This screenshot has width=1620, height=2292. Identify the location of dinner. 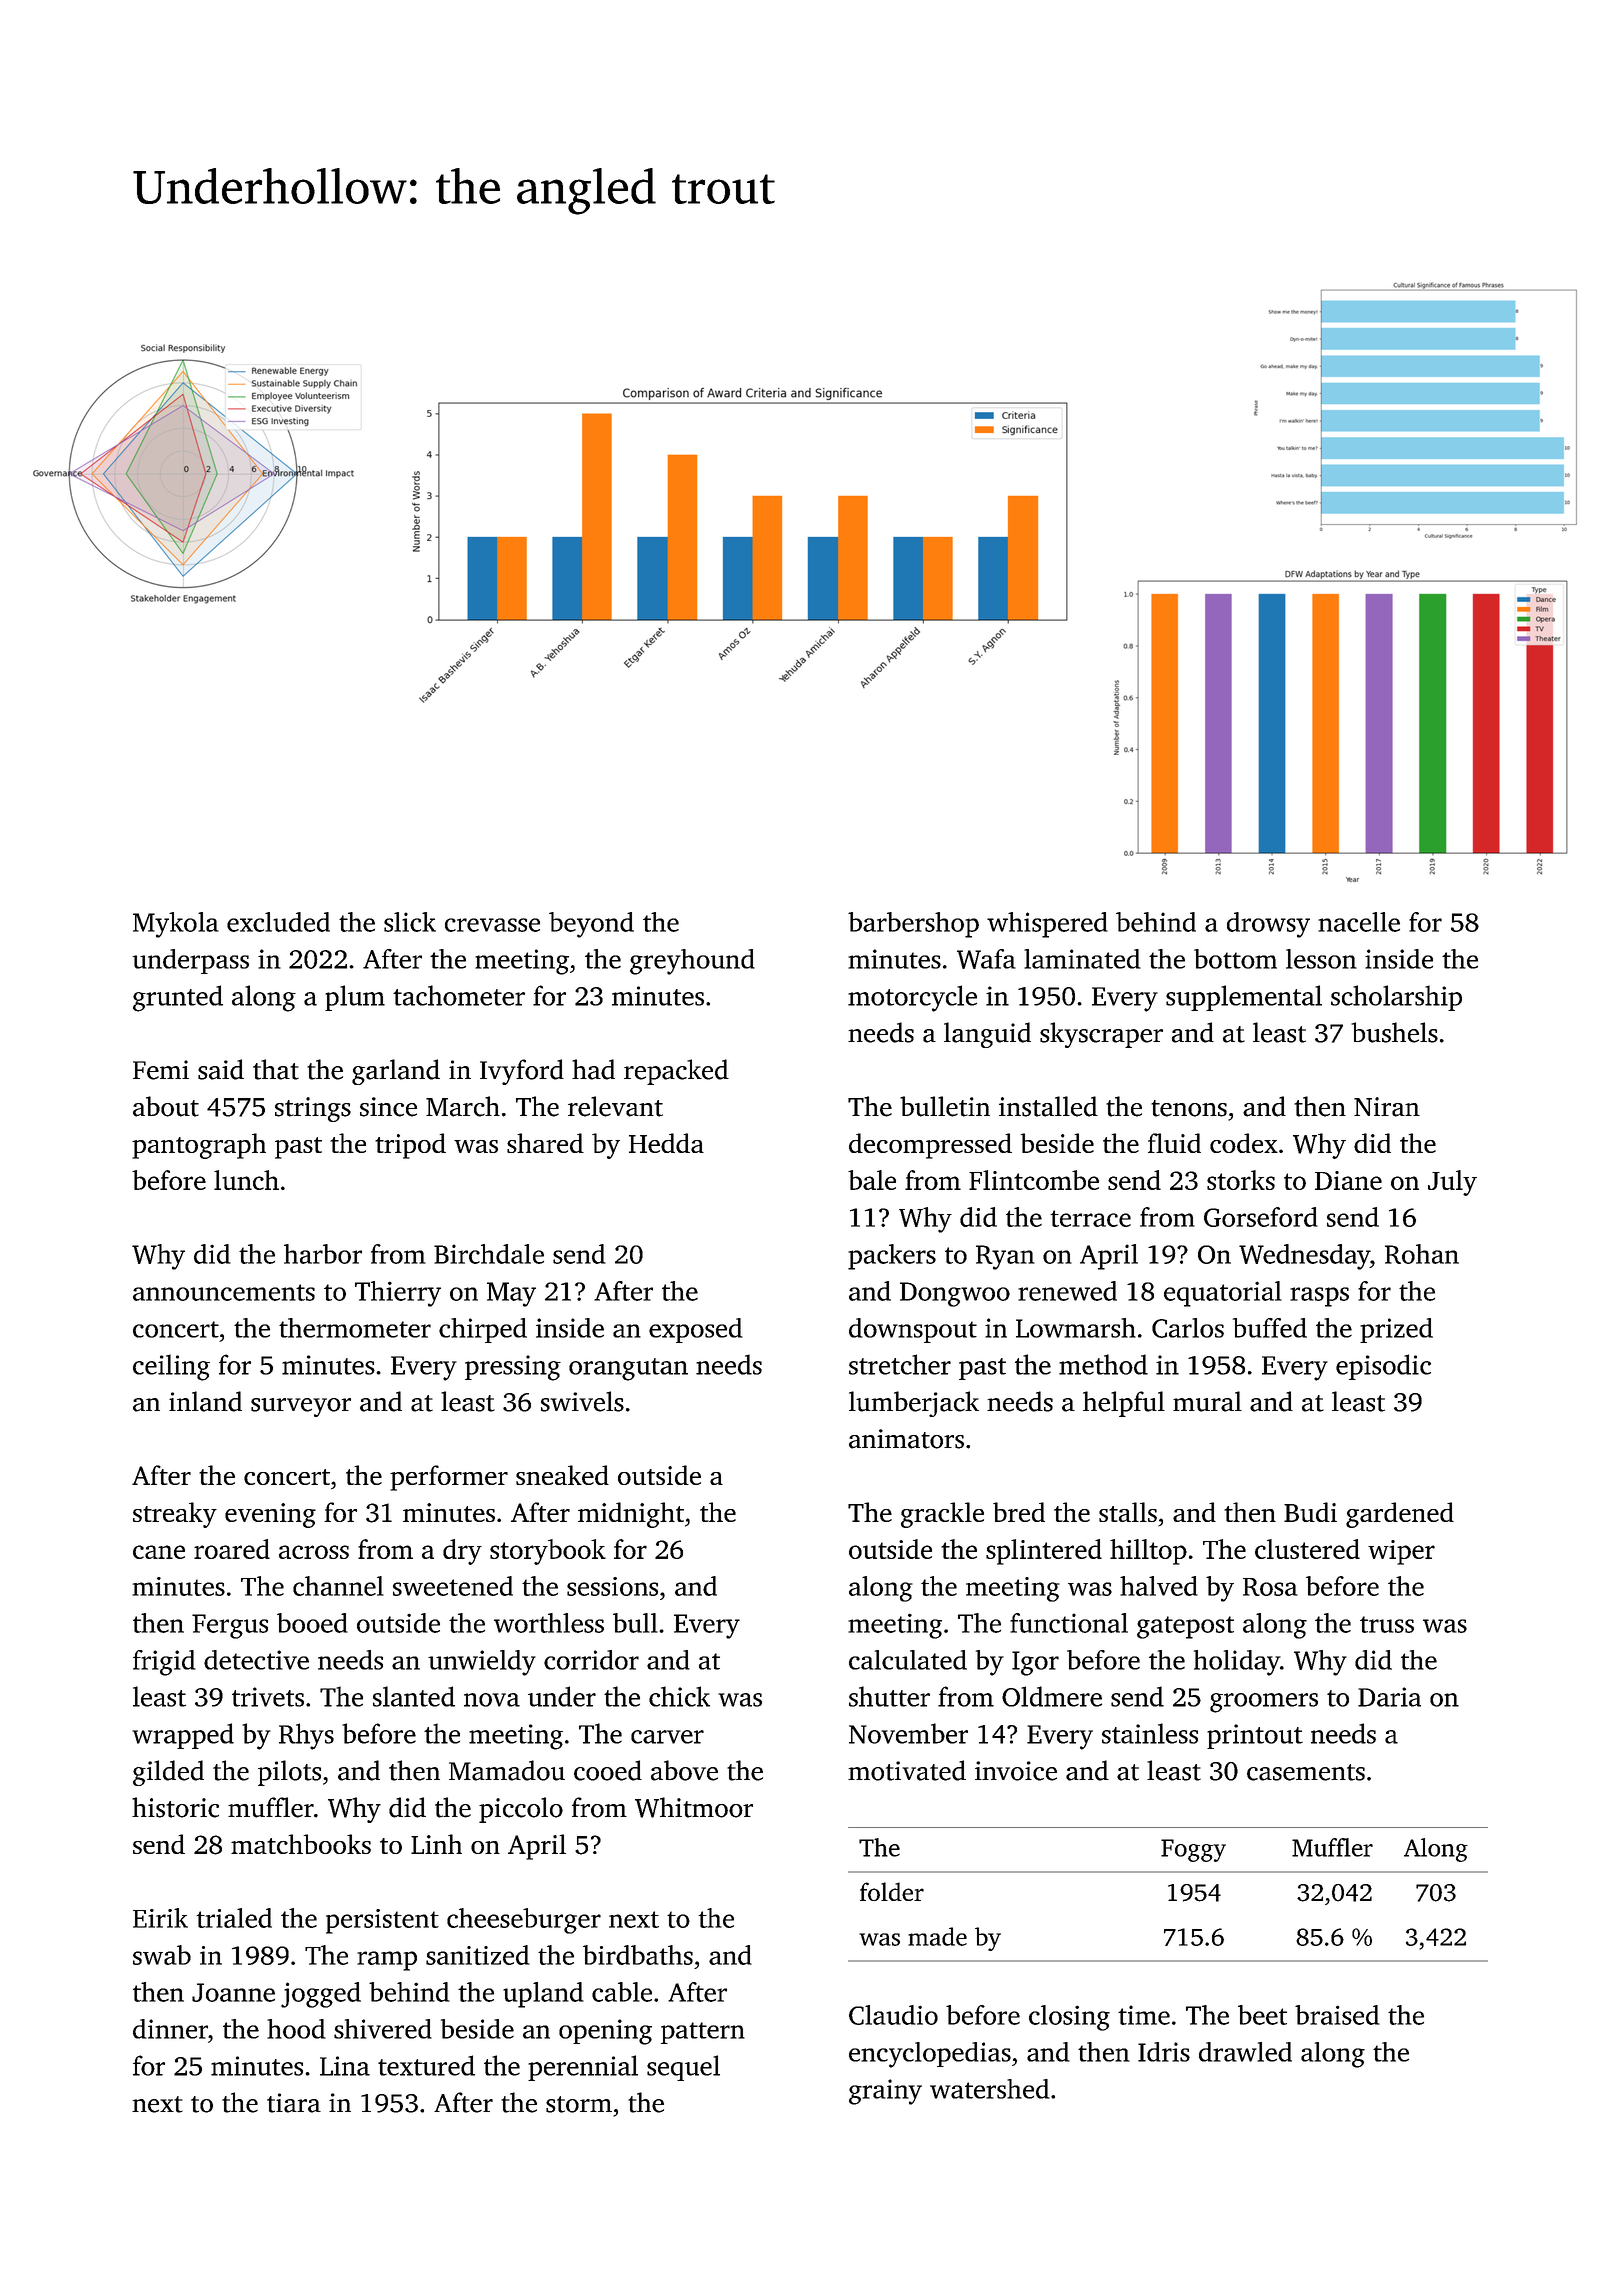
(170, 2029).
